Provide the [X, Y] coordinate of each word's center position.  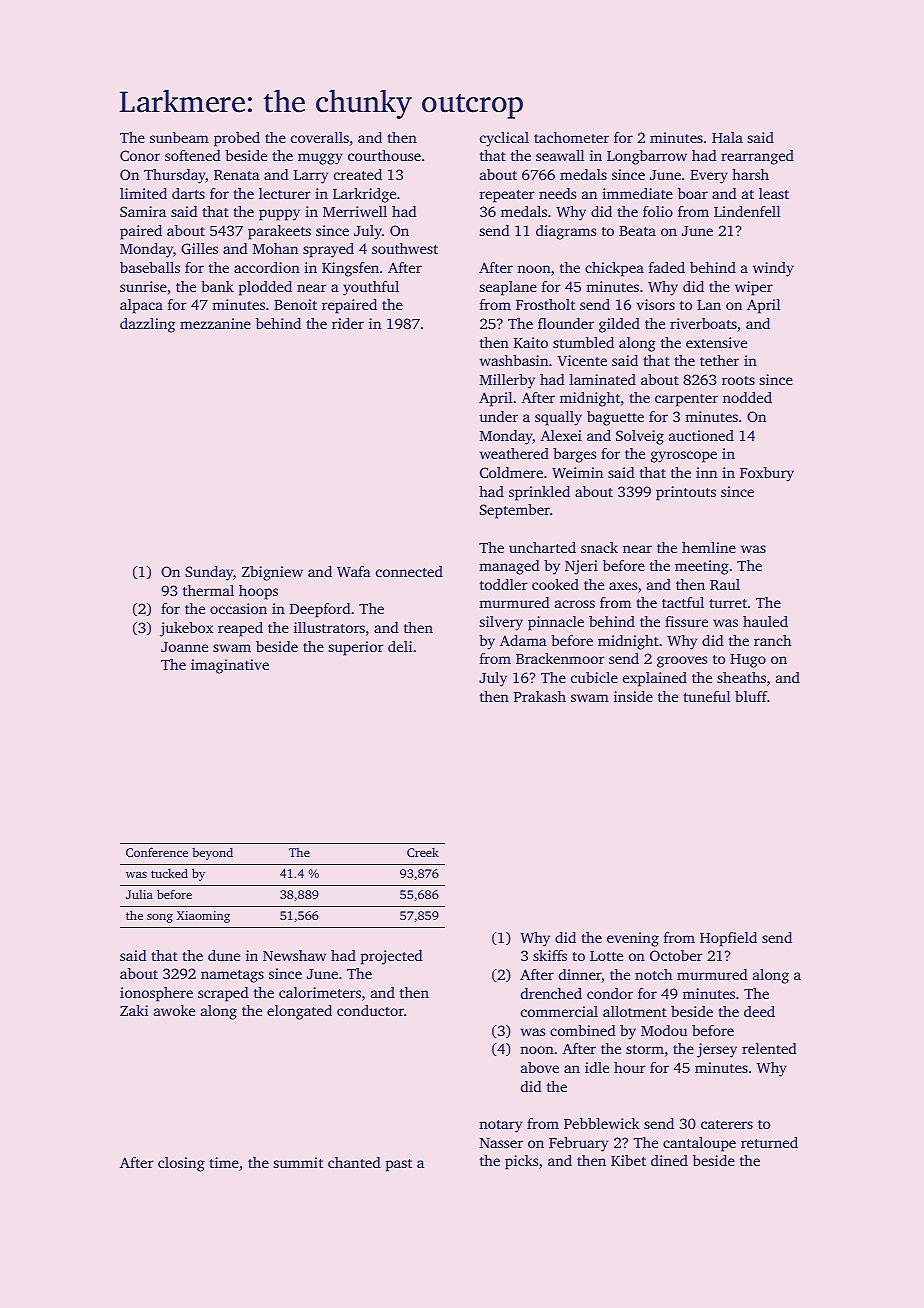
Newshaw [294, 955]
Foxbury [767, 474]
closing [181, 1164]
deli [400, 646]
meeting [702, 567]
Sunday [209, 573]
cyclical [504, 139]
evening [633, 939]
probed [237, 139]
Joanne [184, 647]
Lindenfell [747, 211]
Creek [423, 852]
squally [558, 418]
